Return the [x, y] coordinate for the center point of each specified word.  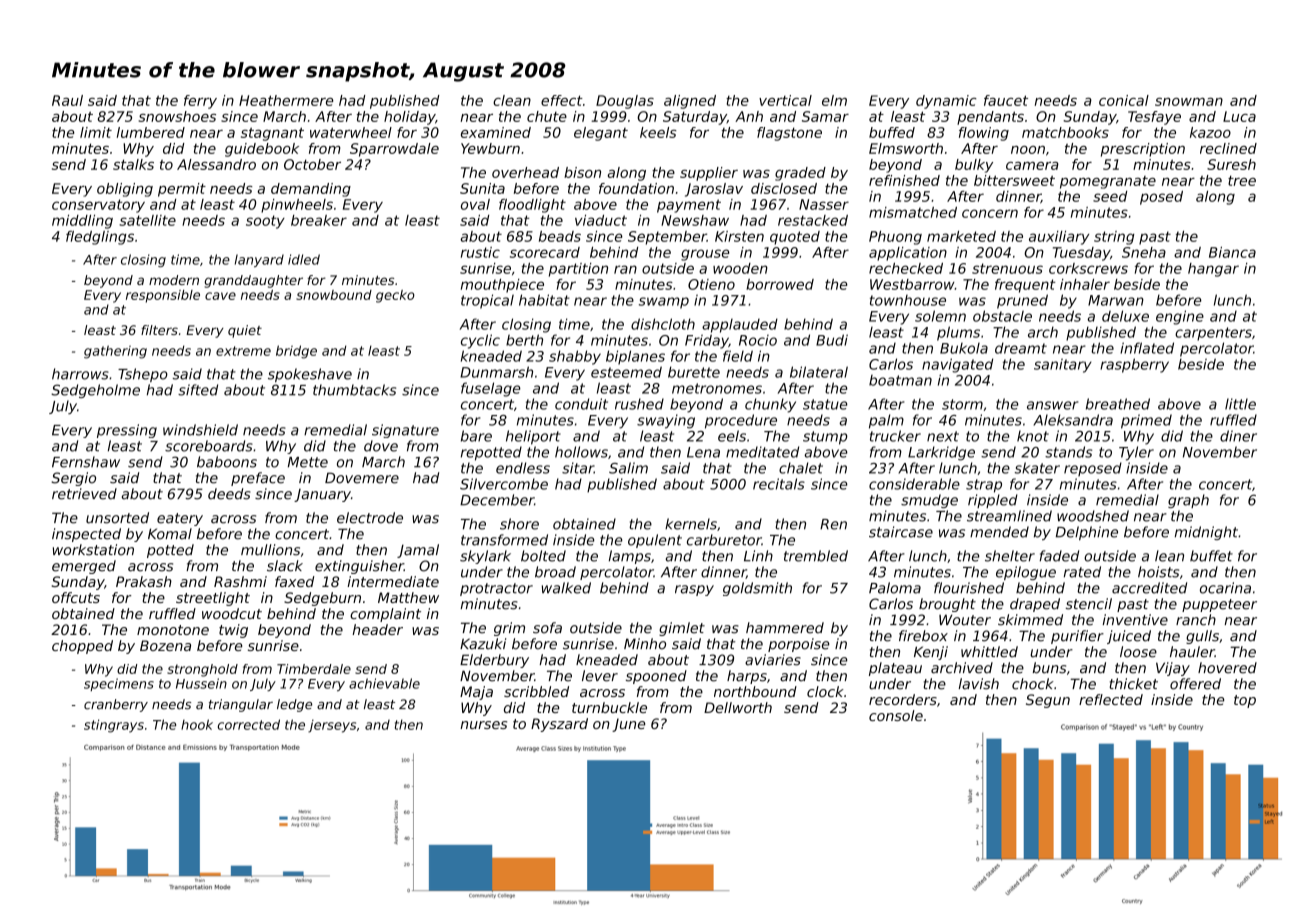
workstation [93, 550]
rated [1082, 572]
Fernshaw [86, 462]
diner [1238, 436]
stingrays [114, 726]
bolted [543, 556]
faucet [1006, 100]
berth [524, 340]
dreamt [1021, 348]
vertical [785, 100]
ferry [200, 102]
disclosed [784, 188]
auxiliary [1059, 238]
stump [825, 438]
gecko [395, 296]
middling [82, 222]
